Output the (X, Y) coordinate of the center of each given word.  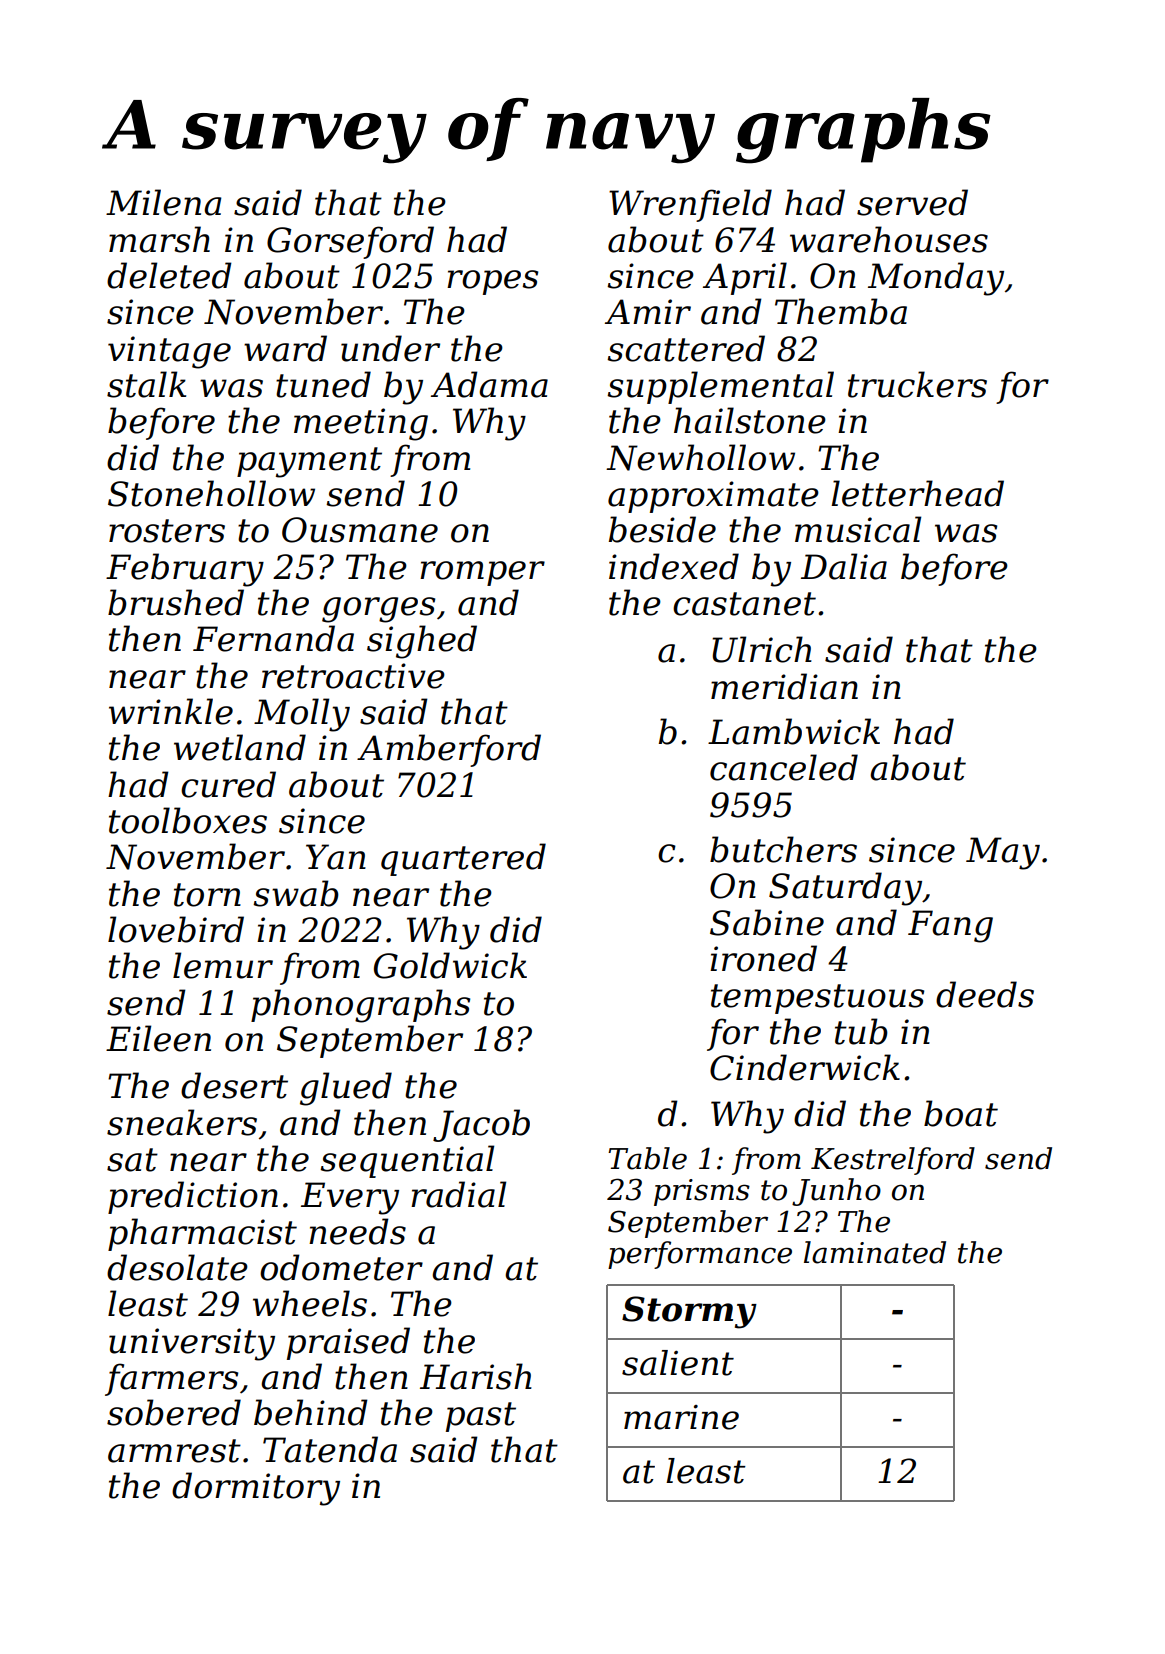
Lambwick (794, 731)
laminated (875, 1252)
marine (681, 1417)
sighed (422, 642)
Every (350, 1198)
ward (285, 348)
